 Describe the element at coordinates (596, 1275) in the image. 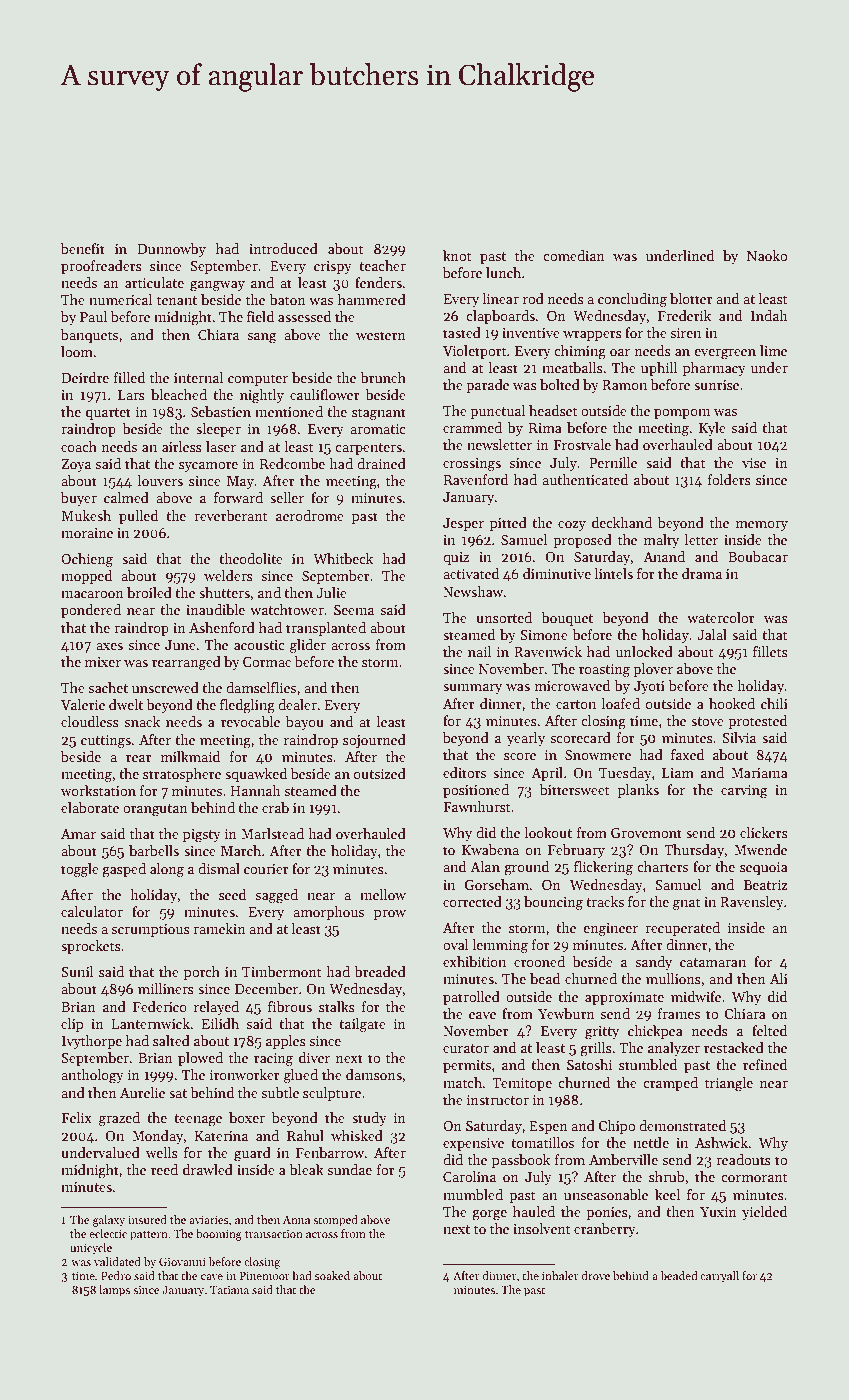

I see `drove` at that location.
